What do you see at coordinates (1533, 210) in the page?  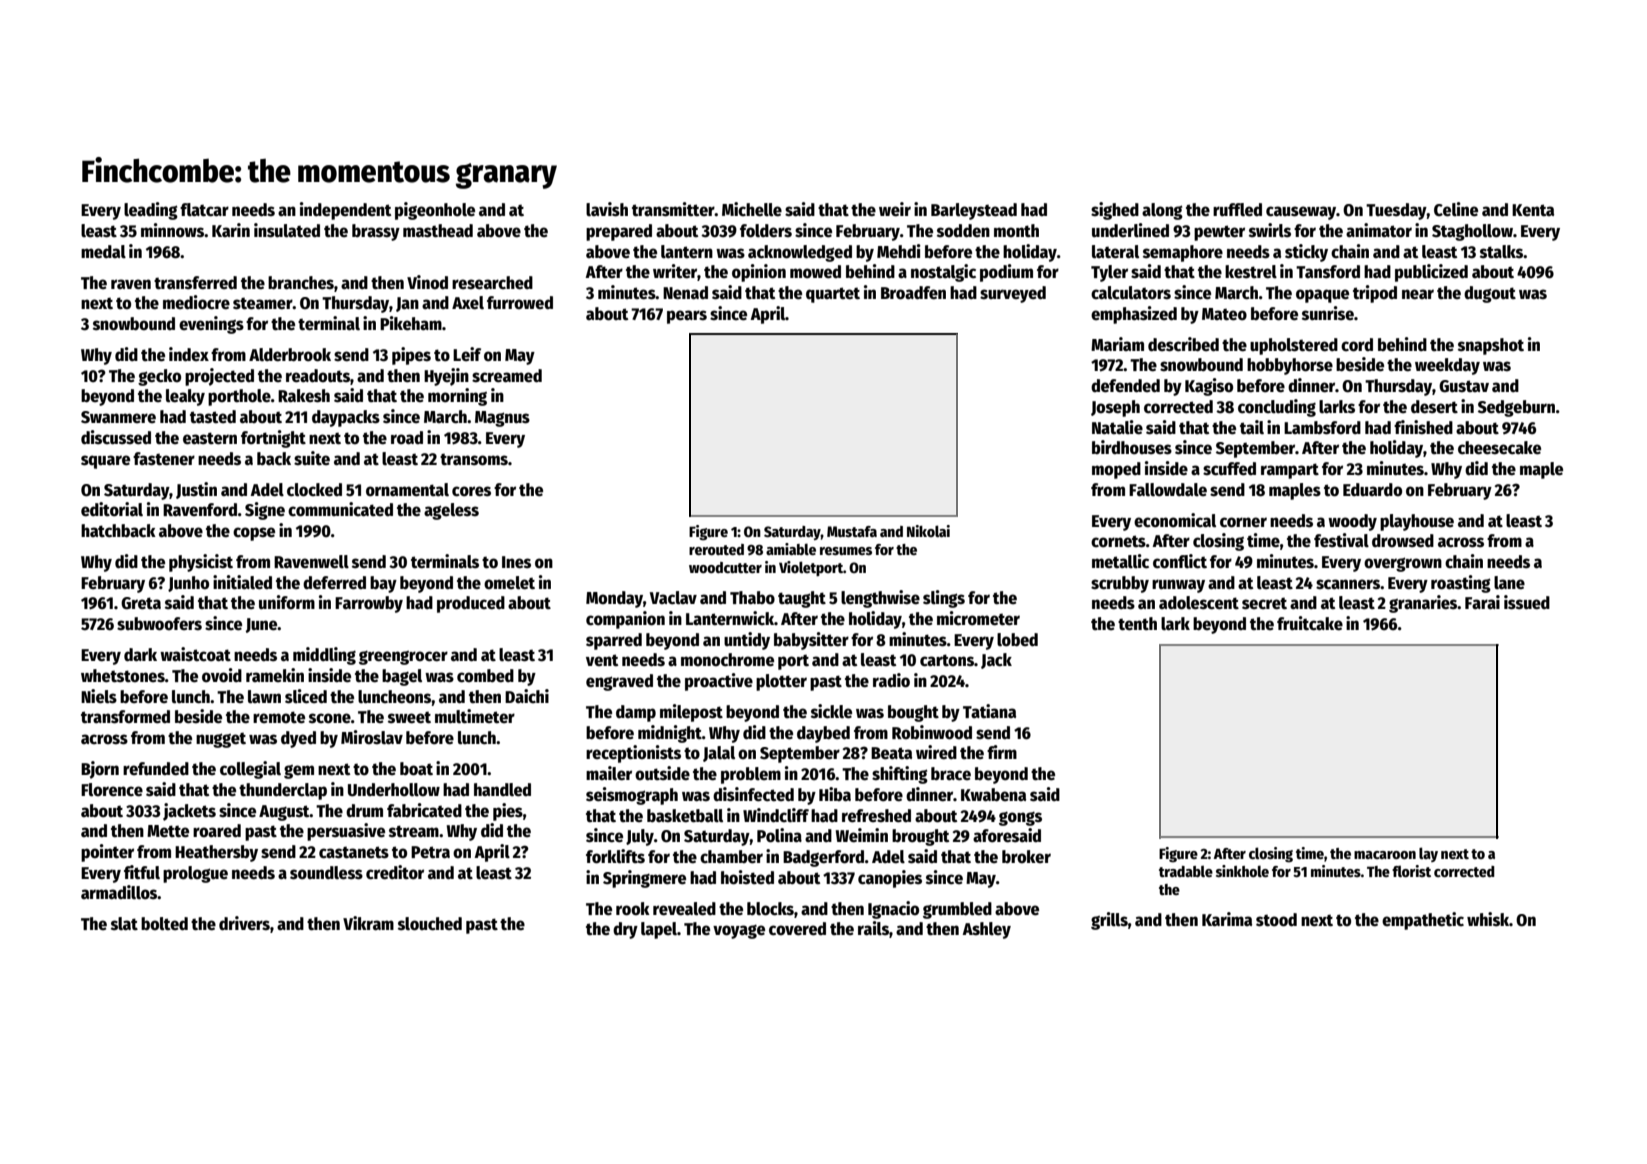 I see `Kenta` at bounding box center [1533, 210].
